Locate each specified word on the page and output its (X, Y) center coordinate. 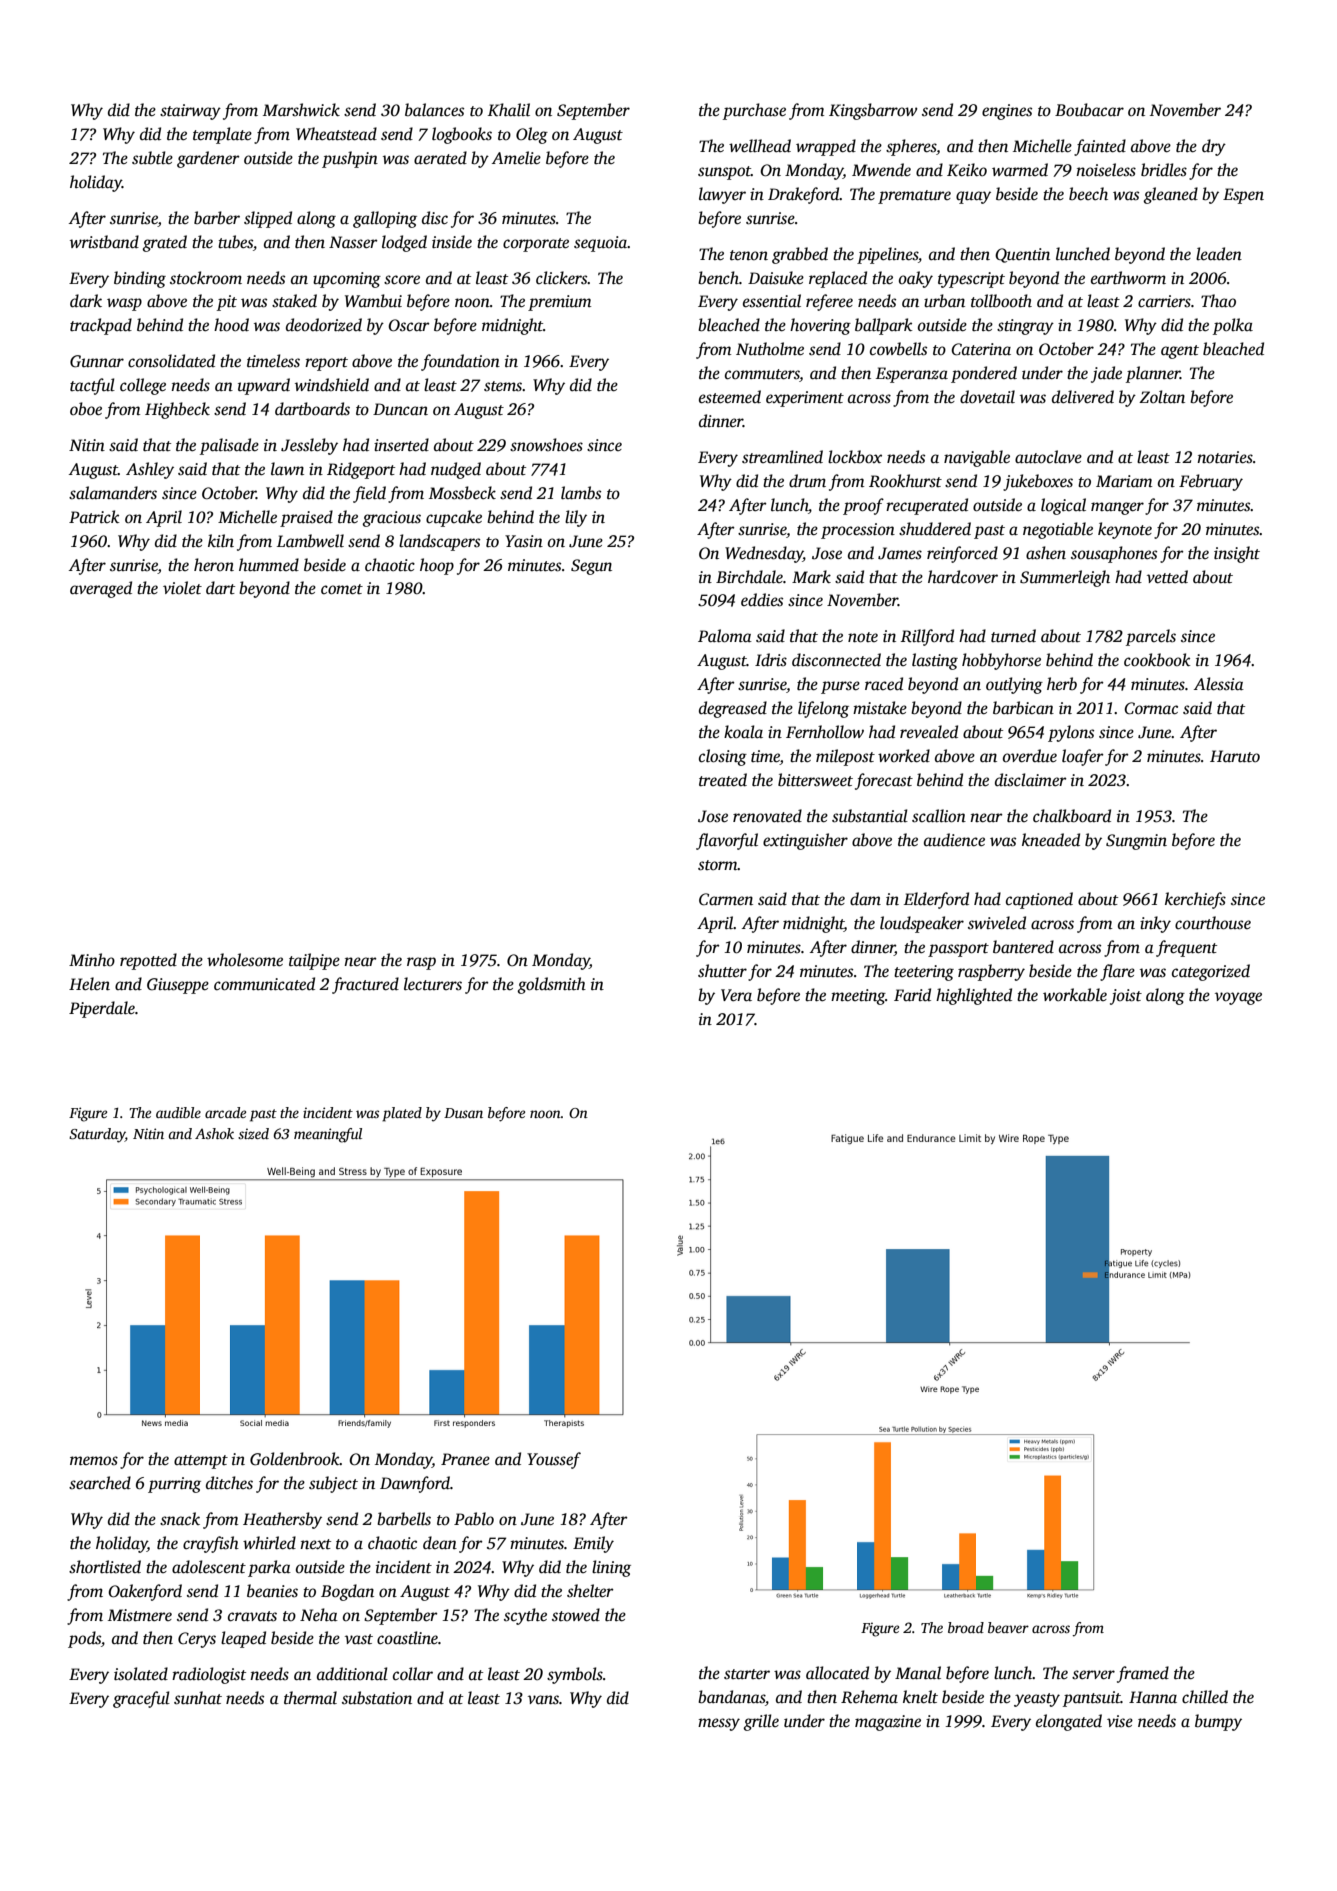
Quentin (1022, 255)
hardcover (963, 577)
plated (402, 1114)
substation (377, 1698)
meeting (858, 997)
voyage (1238, 998)
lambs (581, 493)
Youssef (554, 1460)
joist (1126, 997)
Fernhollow (825, 732)
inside (452, 242)
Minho (92, 959)
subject (333, 1484)
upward (264, 386)
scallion (939, 816)
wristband (104, 242)
